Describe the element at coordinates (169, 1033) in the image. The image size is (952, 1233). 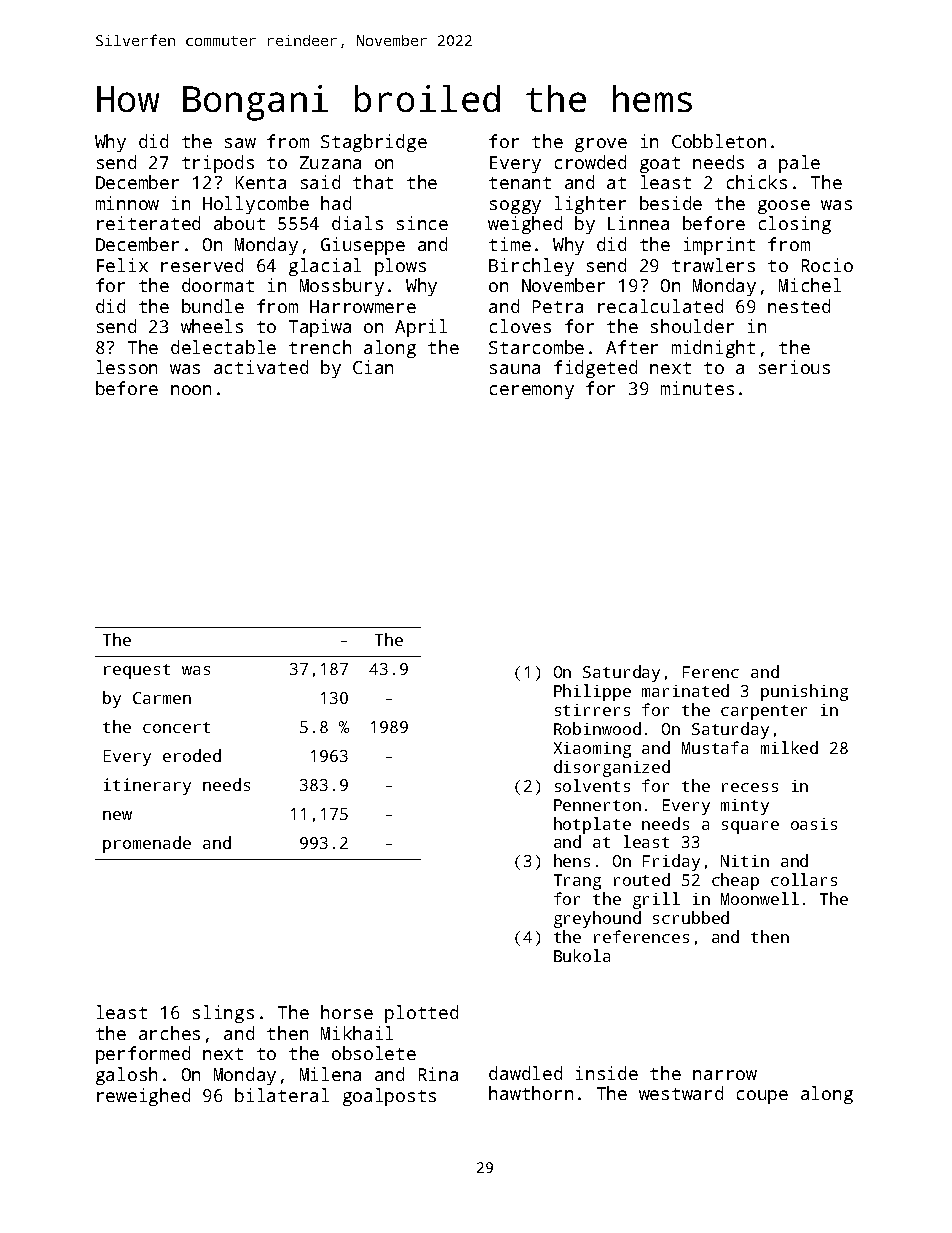
I see `arches` at that location.
